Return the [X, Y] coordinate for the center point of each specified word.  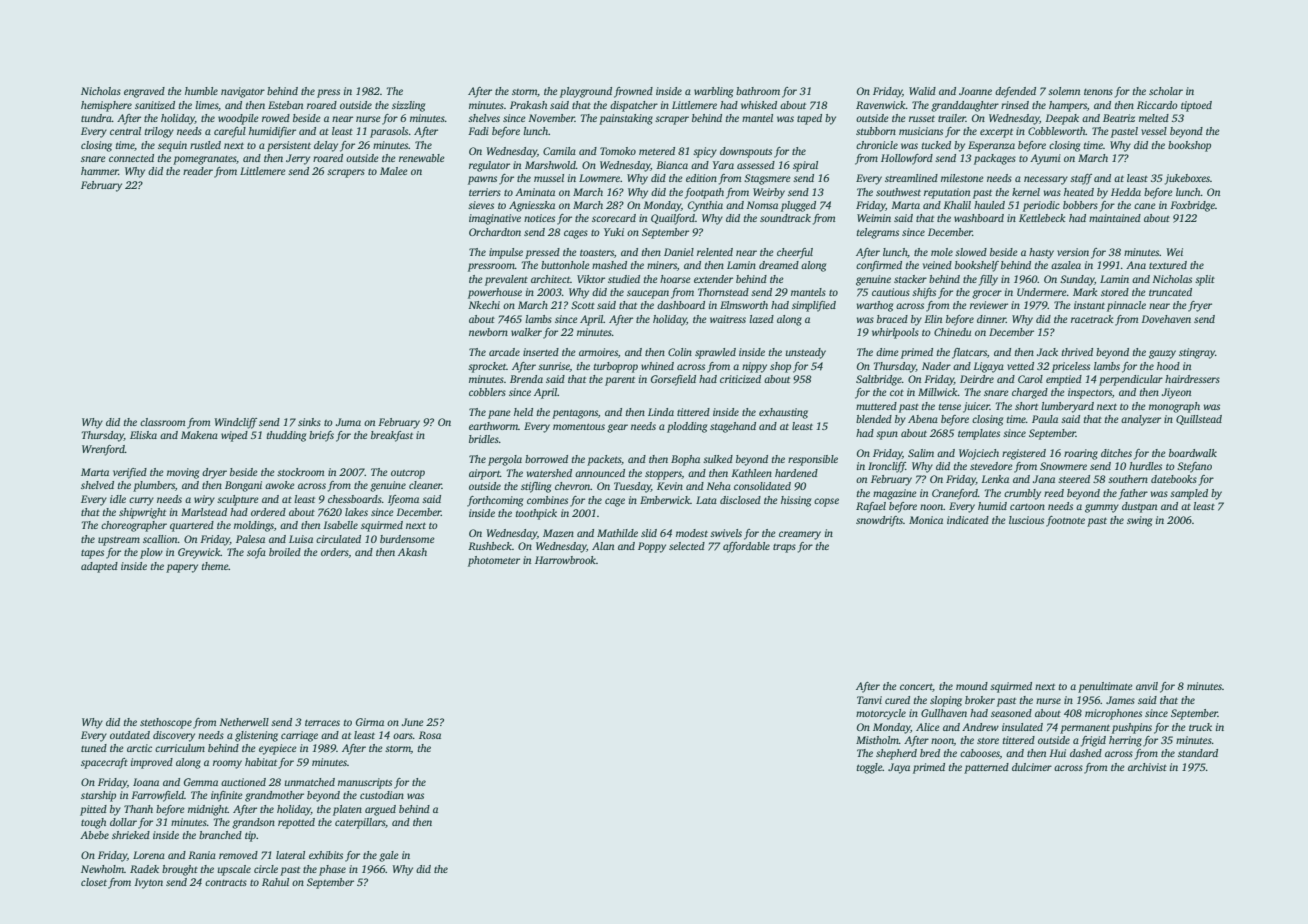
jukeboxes [1187, 179]
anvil [1147, 686]
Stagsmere [767, 179]
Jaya [899, 768]
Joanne [975, 91]
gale [389, 856]
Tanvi [869, 700]
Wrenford [103, 450]
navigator [243, 92]
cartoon [1027, 506]
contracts [226, 882]
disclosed [740, 500]
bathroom [758, 91]
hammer [100, 171]
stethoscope [166, 723]
